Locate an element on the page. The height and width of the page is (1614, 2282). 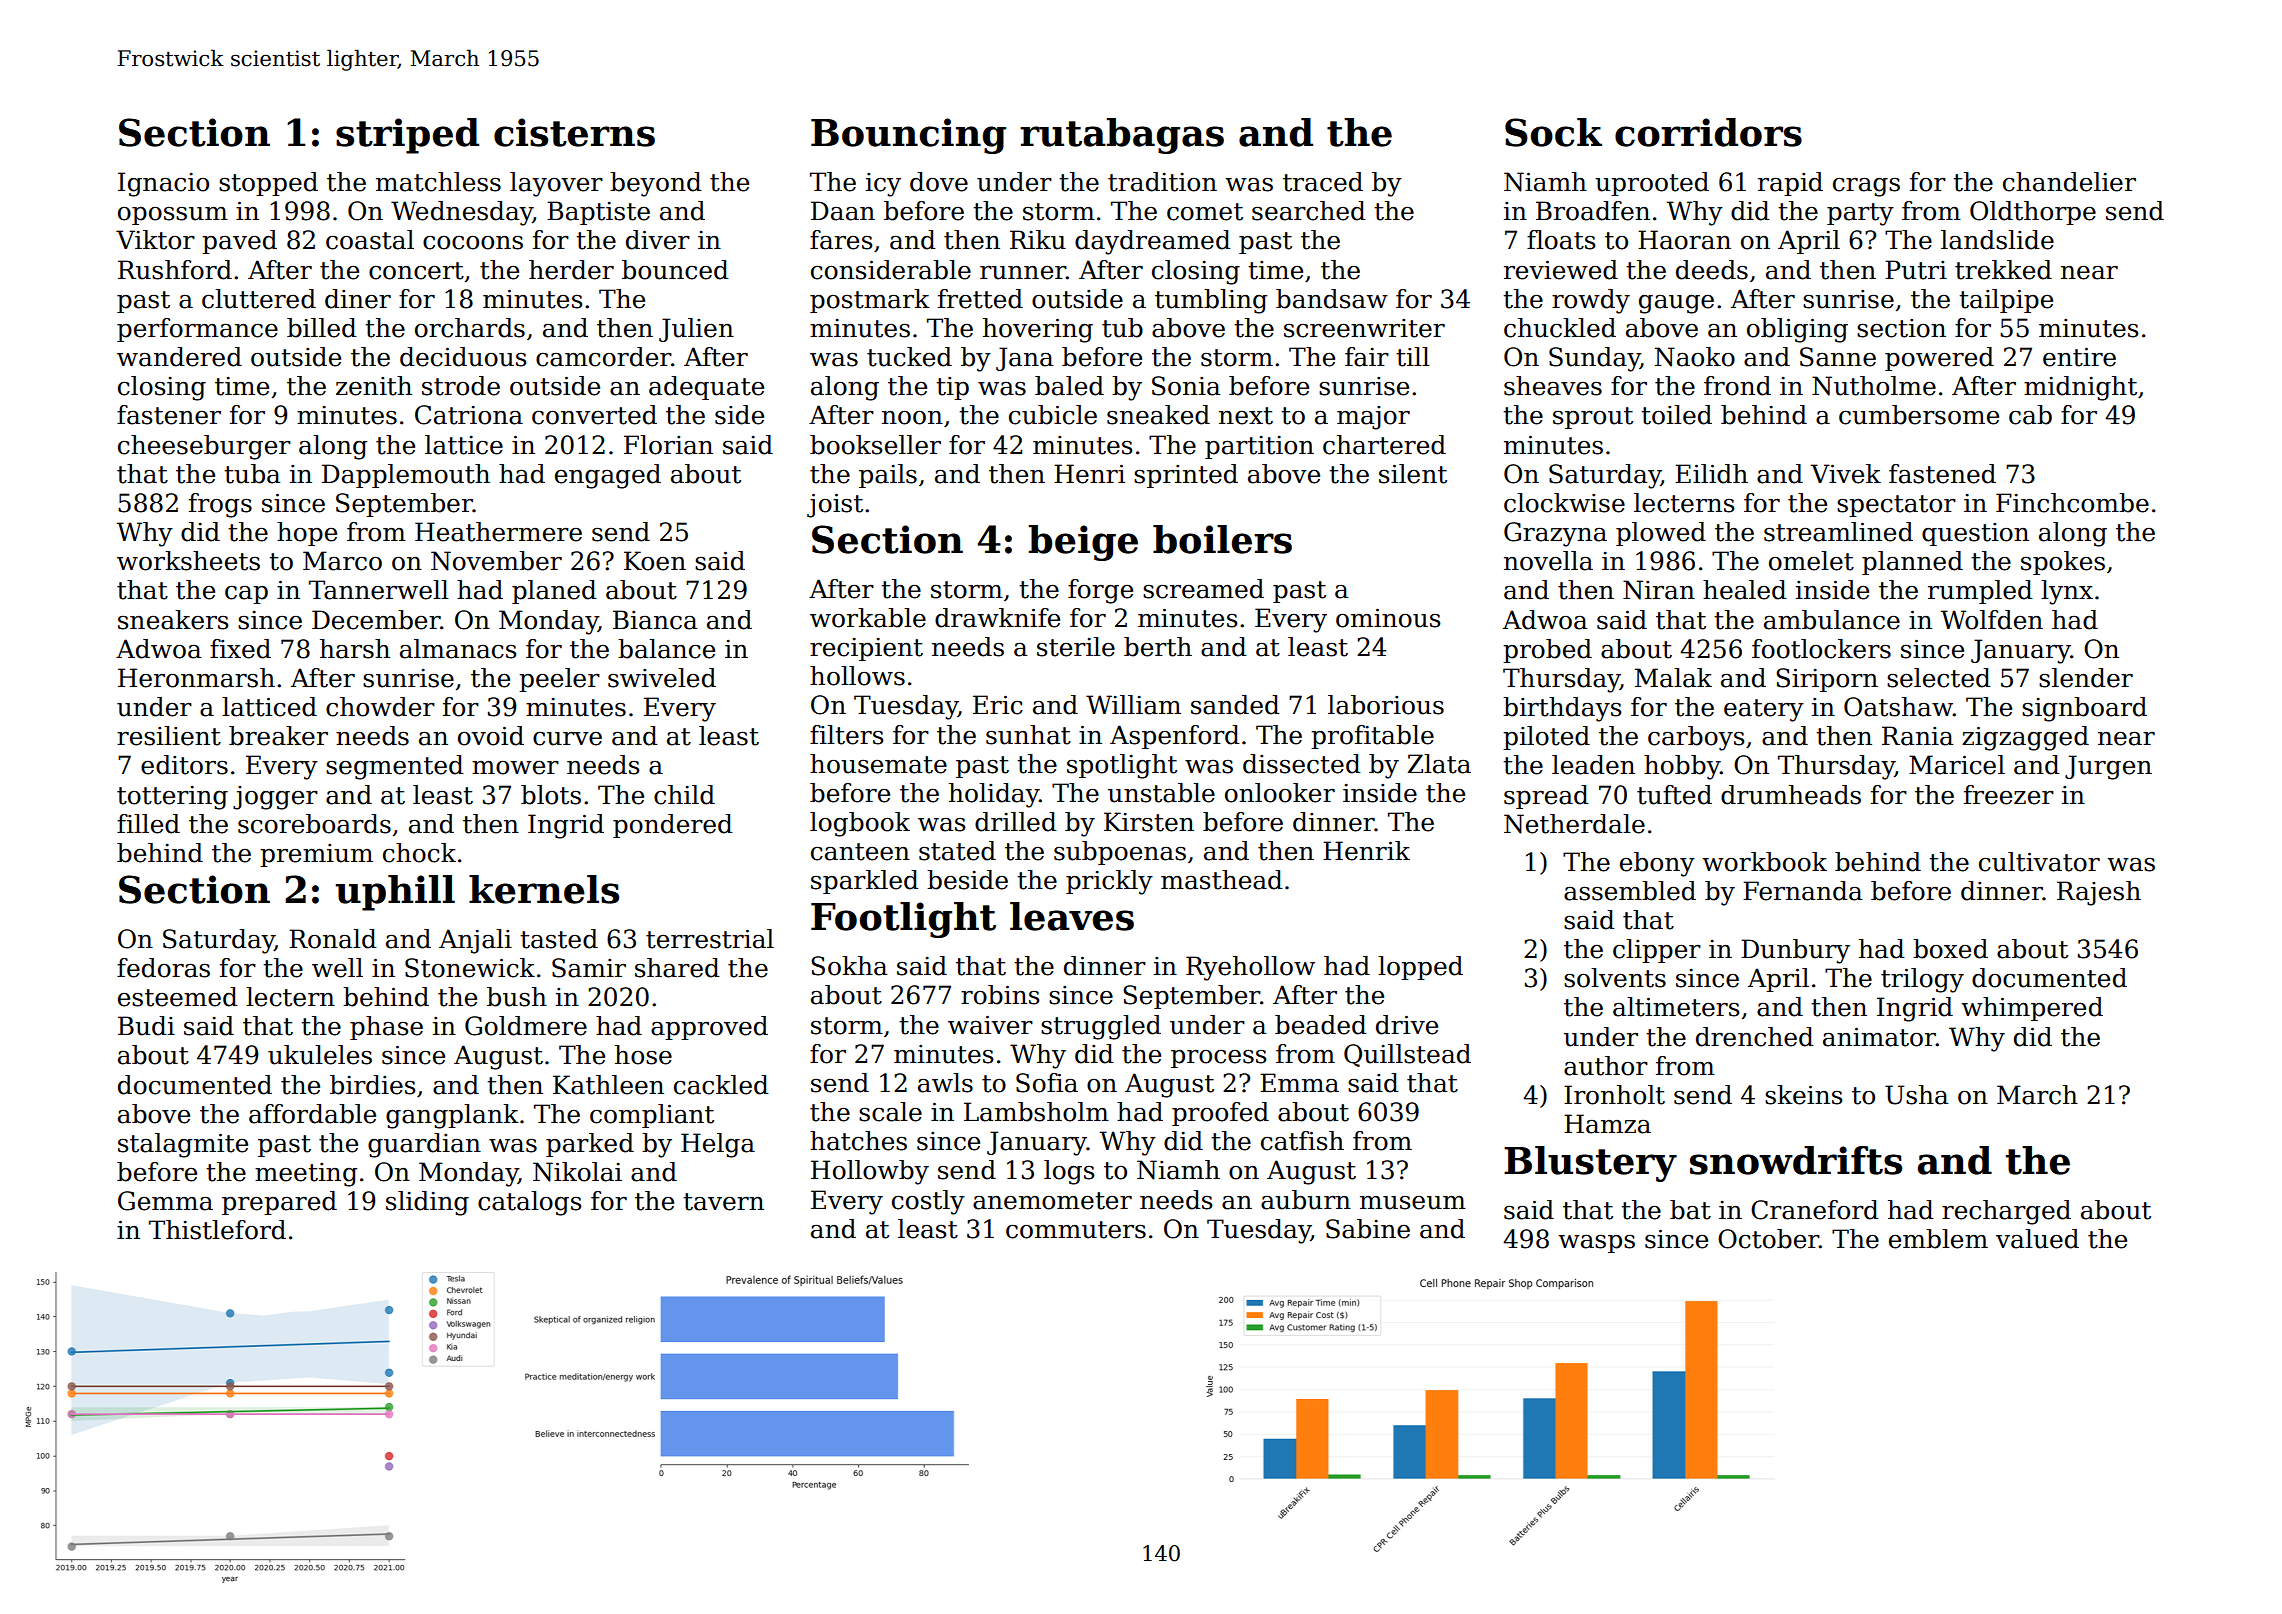
emblem is located at coordinates (1938, 1239).
